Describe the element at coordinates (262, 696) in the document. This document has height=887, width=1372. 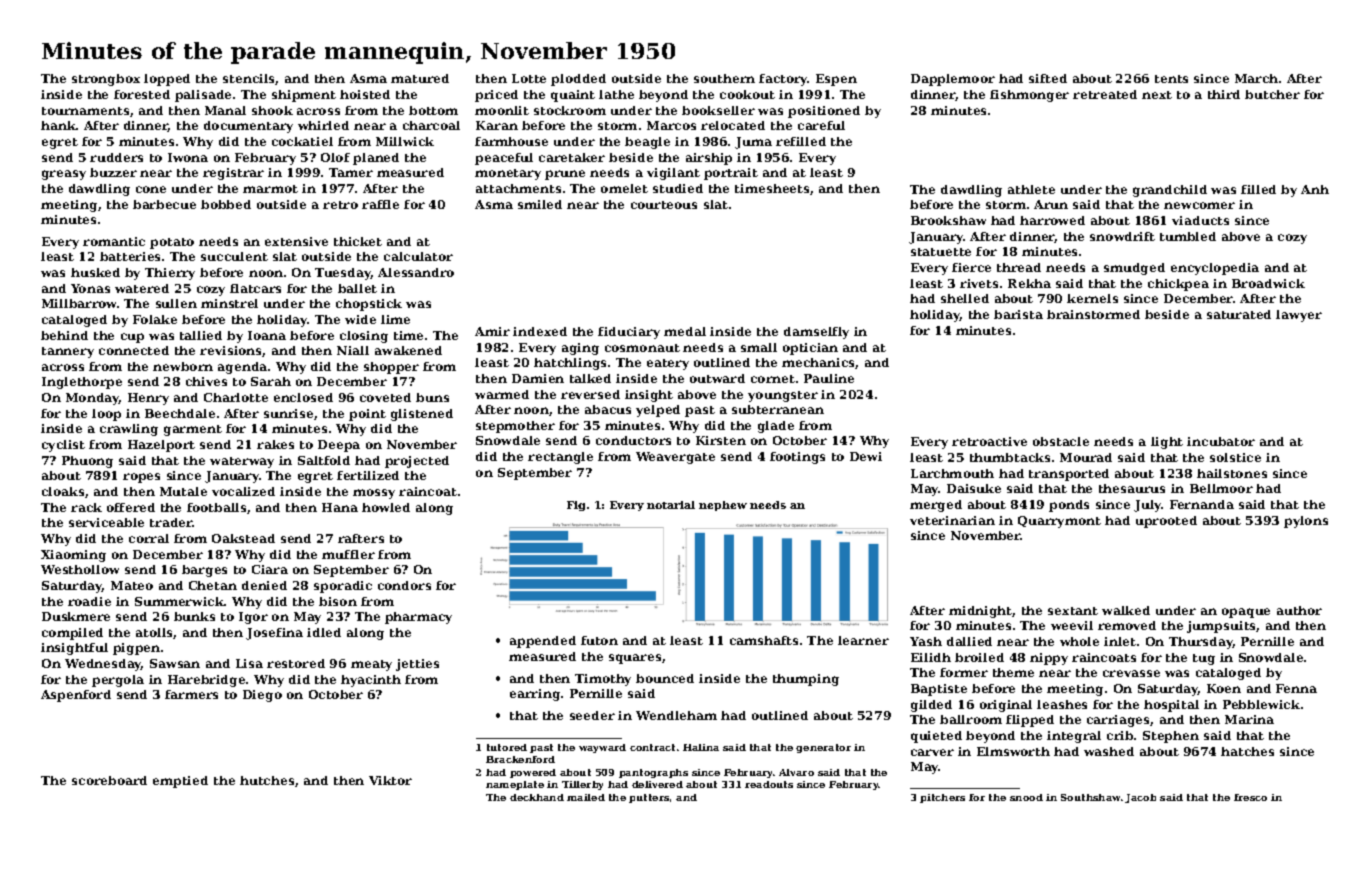
I see `Diego` at that location.
